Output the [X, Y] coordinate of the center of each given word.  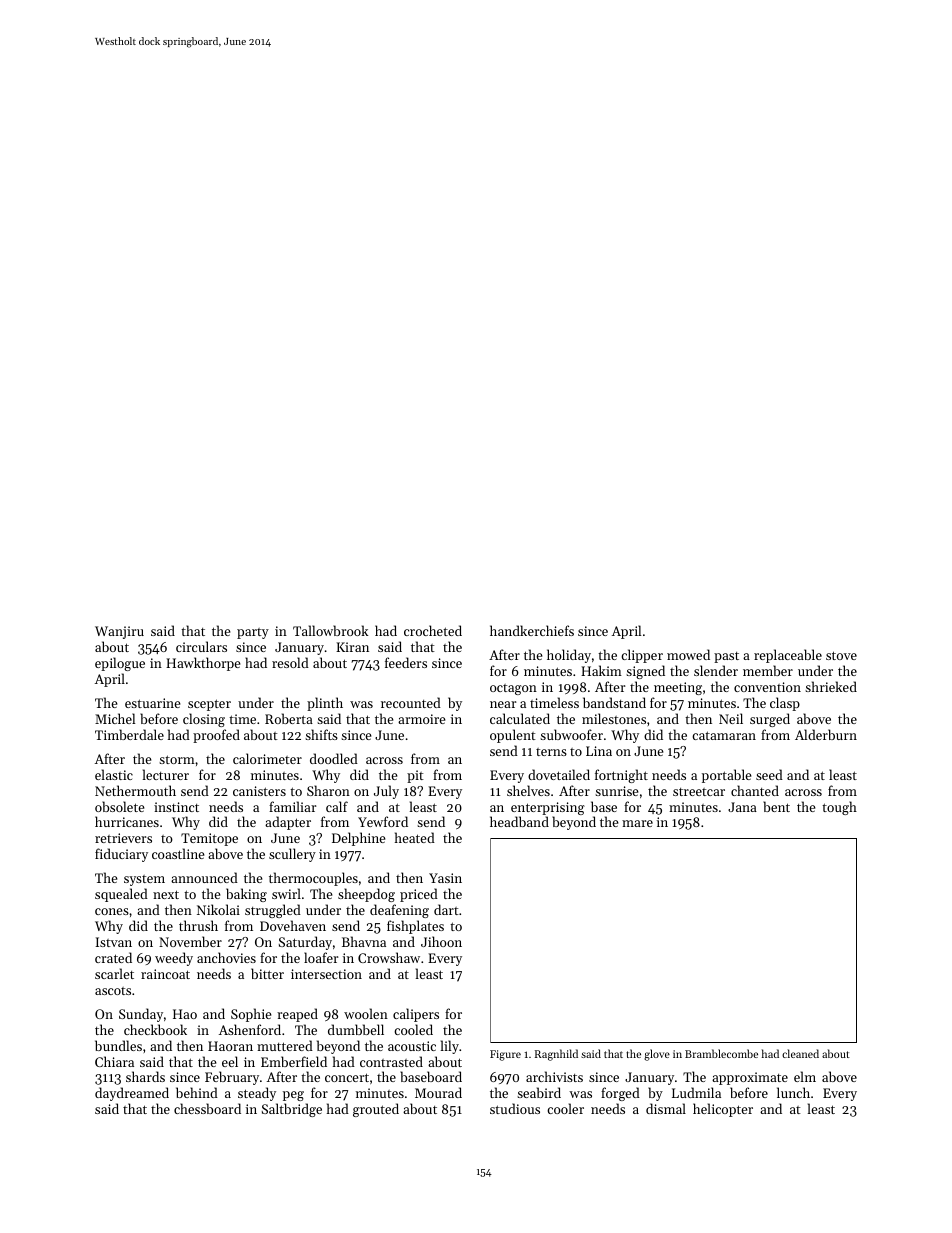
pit [415, 776]
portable [727, 776]
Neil [731, 718]
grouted [376, 1110]
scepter [209, 705]
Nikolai [218, 909]
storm [177, 759]
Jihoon [441, 941]
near [503, 704]
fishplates [415, 927]
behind [197, 1092]
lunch [793, 1092]
